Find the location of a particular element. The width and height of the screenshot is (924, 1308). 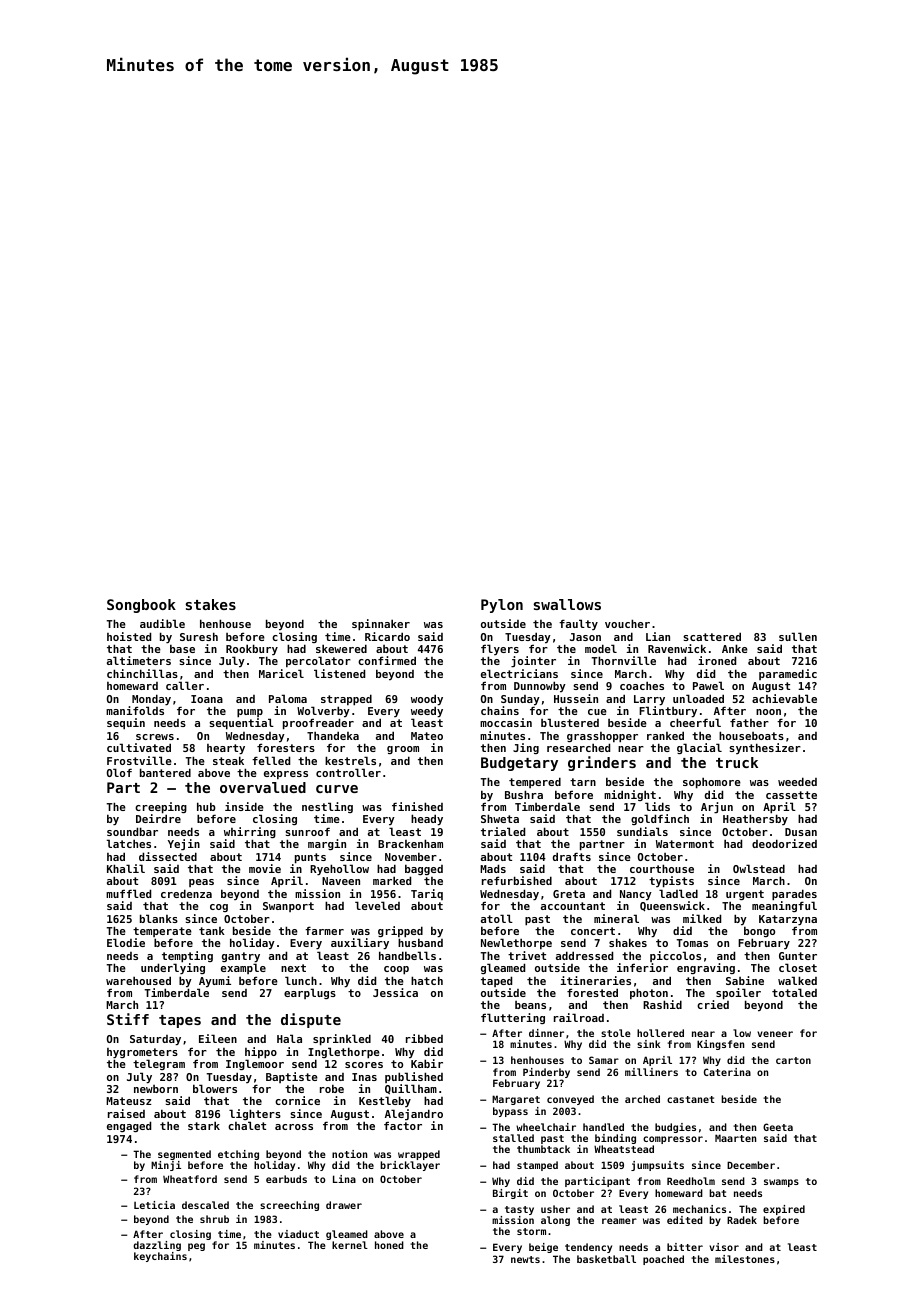

Leticia is located at coordinates (154, 1205).
